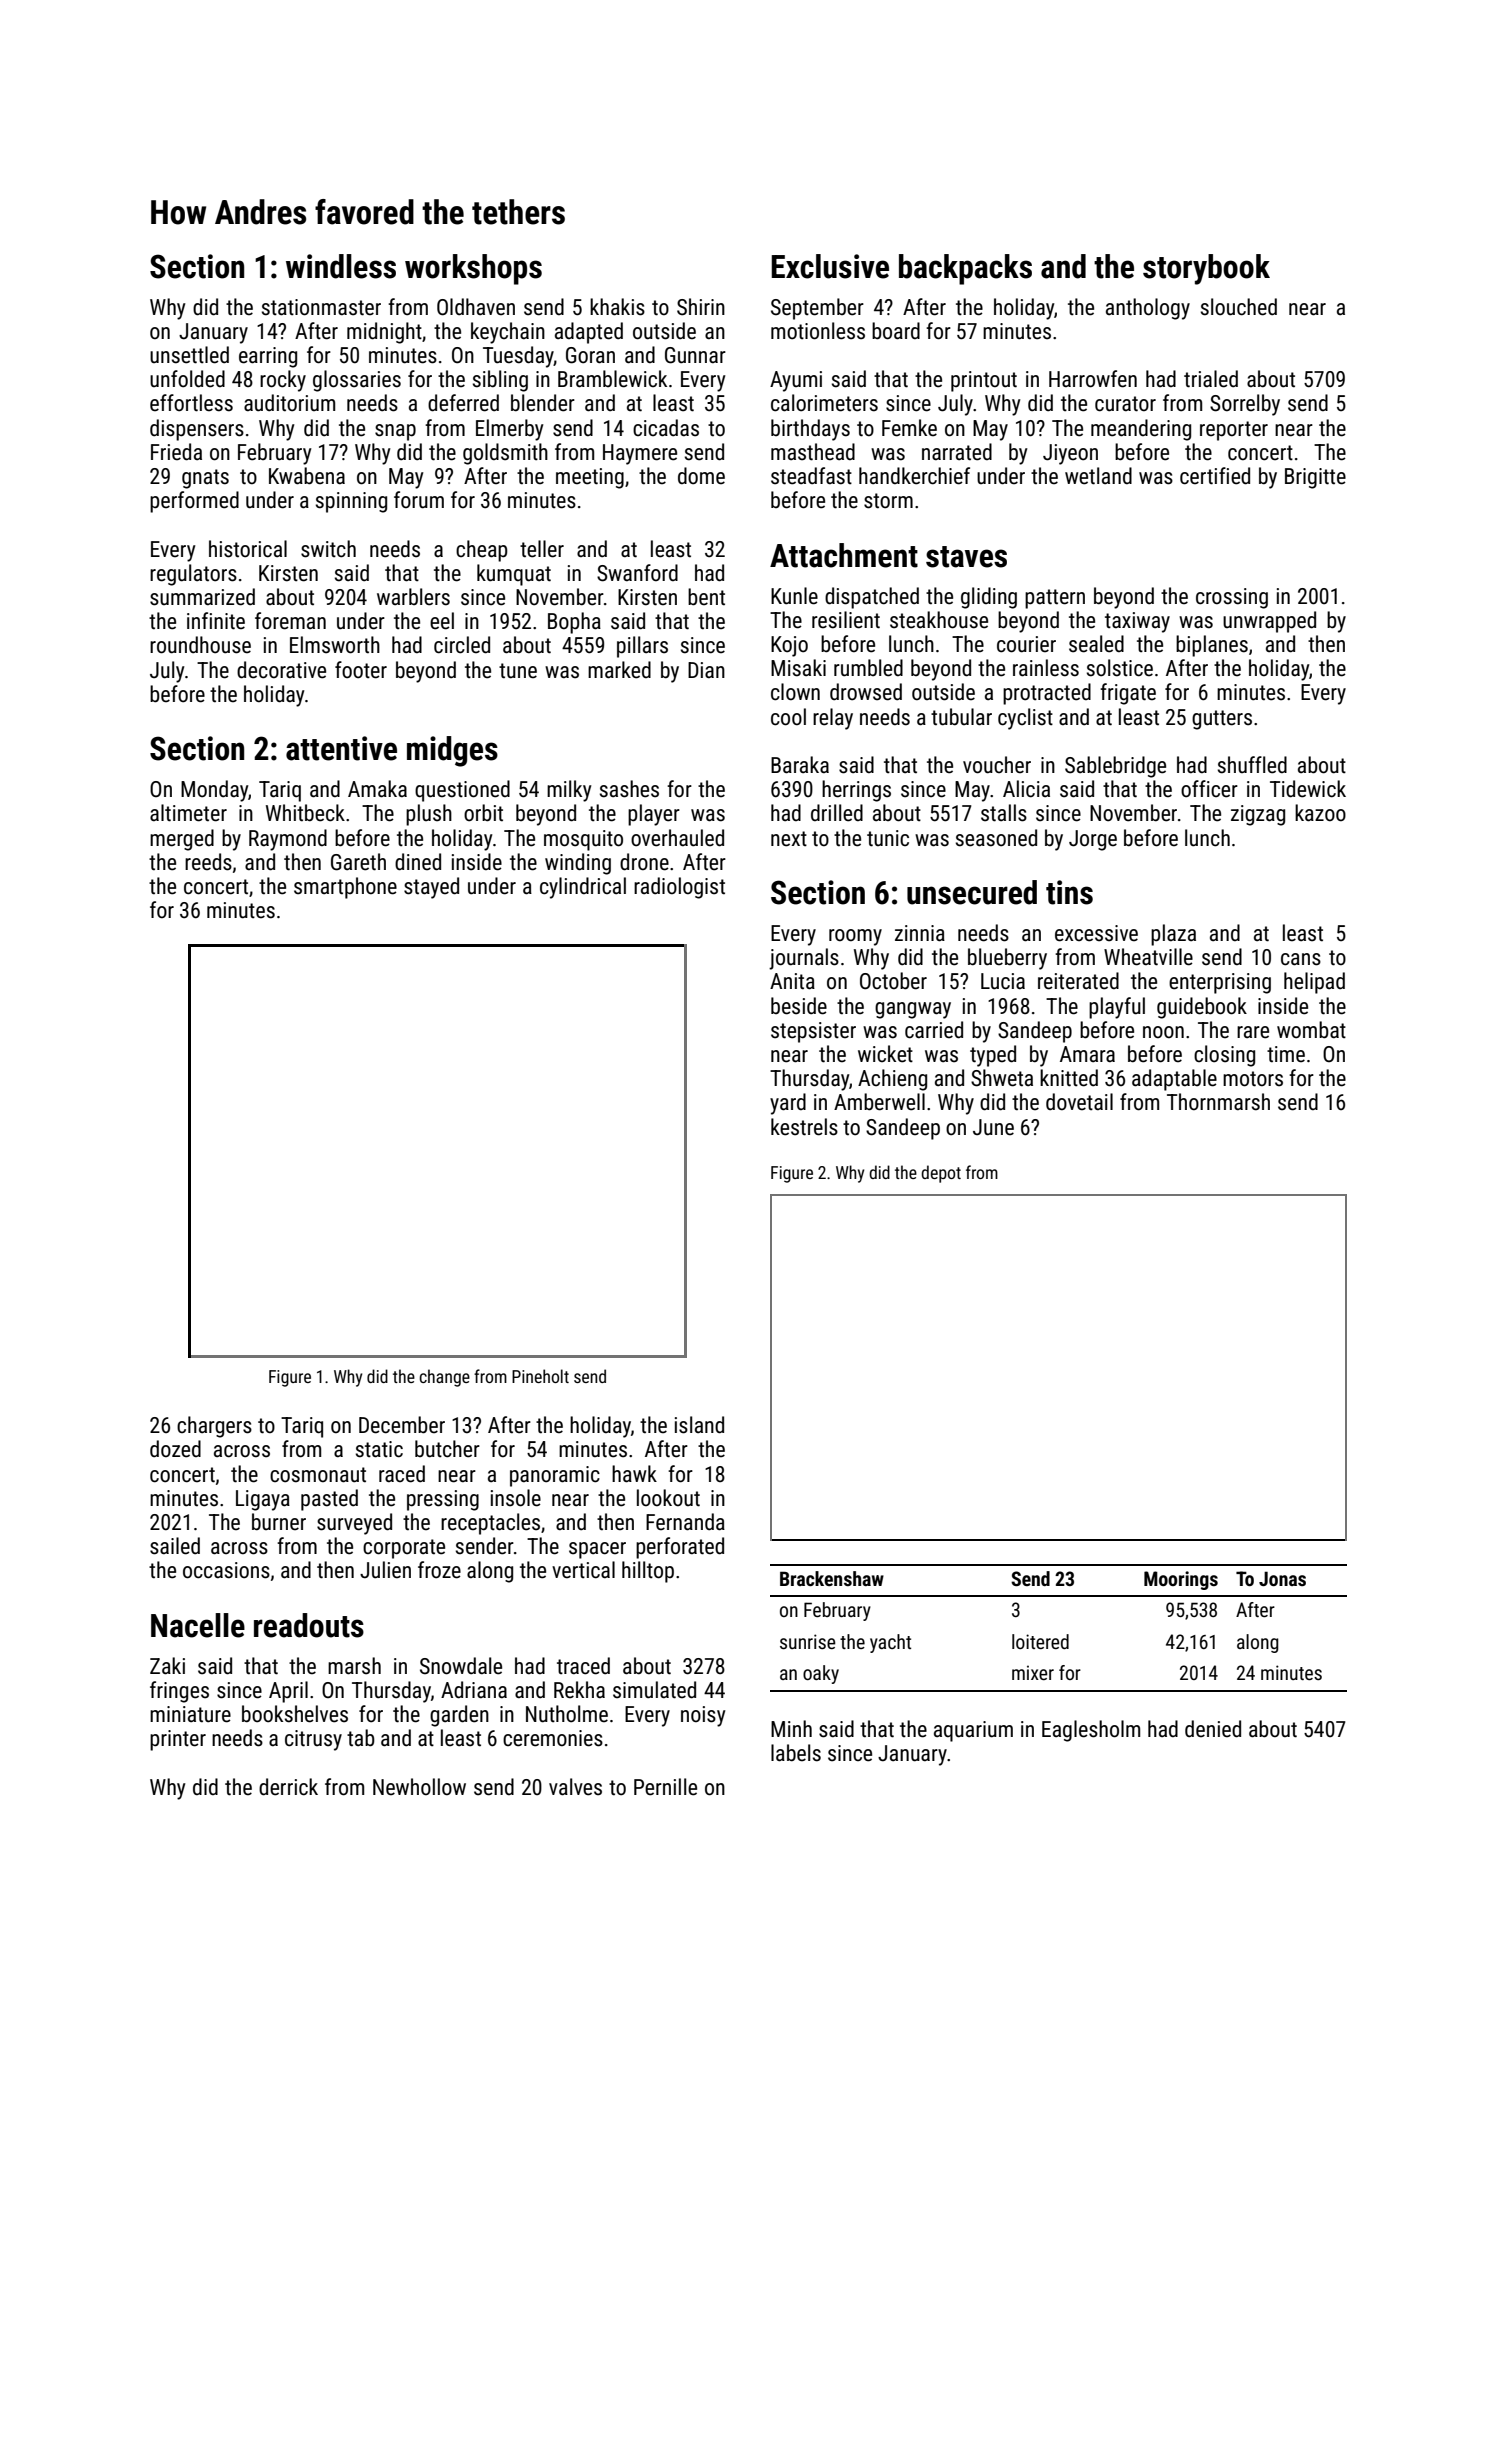 This screenshot has width=1496, height=2464. Describe the element at coordinates (832, 1578) in the screenshot. I see `Brackenshaw` at that location.
